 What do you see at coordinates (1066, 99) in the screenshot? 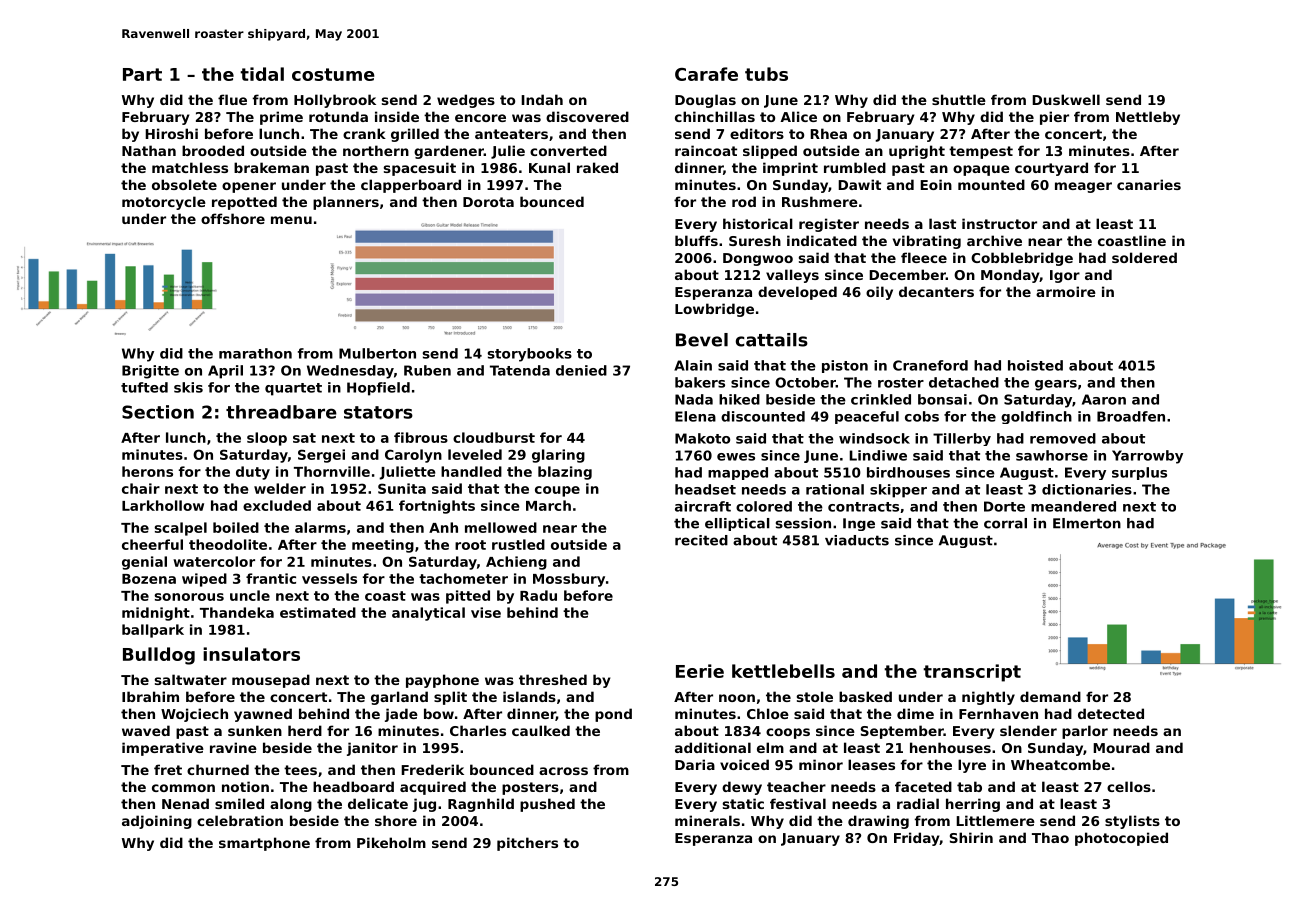
I see `Duskwell` at bounding box center [1066, 99].
